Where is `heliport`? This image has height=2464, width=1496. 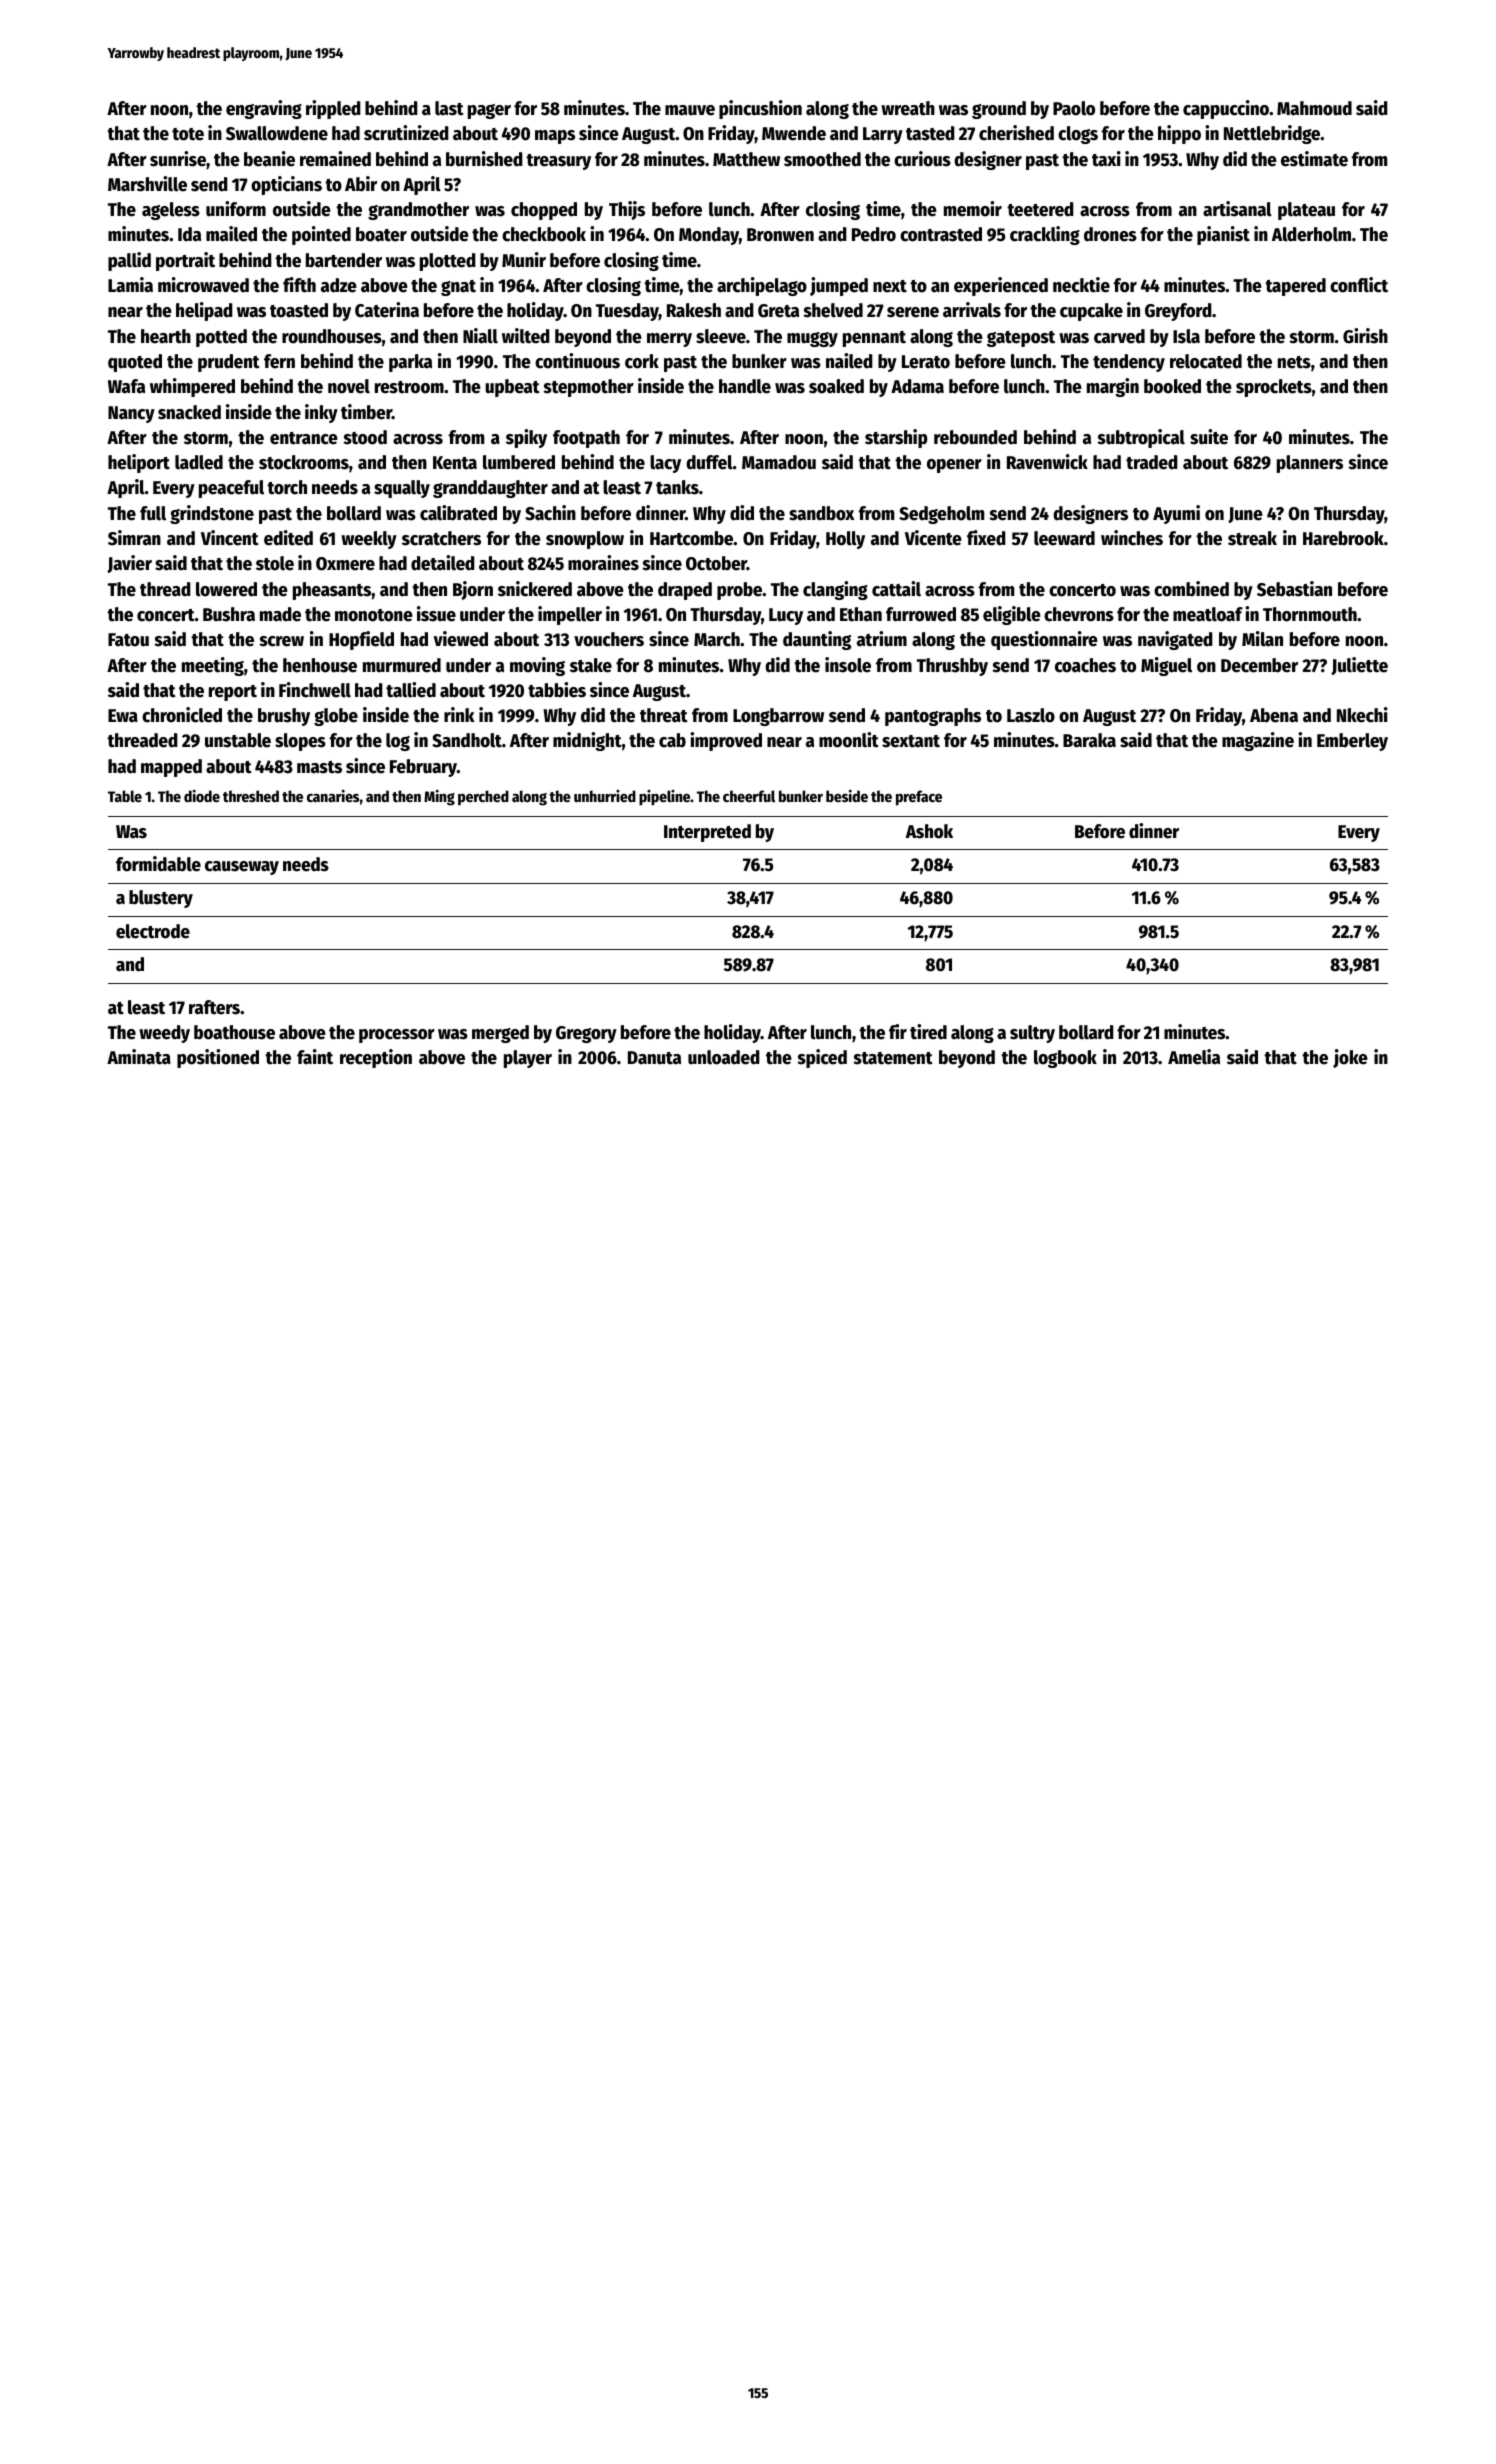
heliport is located at coordinates (139, 463).
